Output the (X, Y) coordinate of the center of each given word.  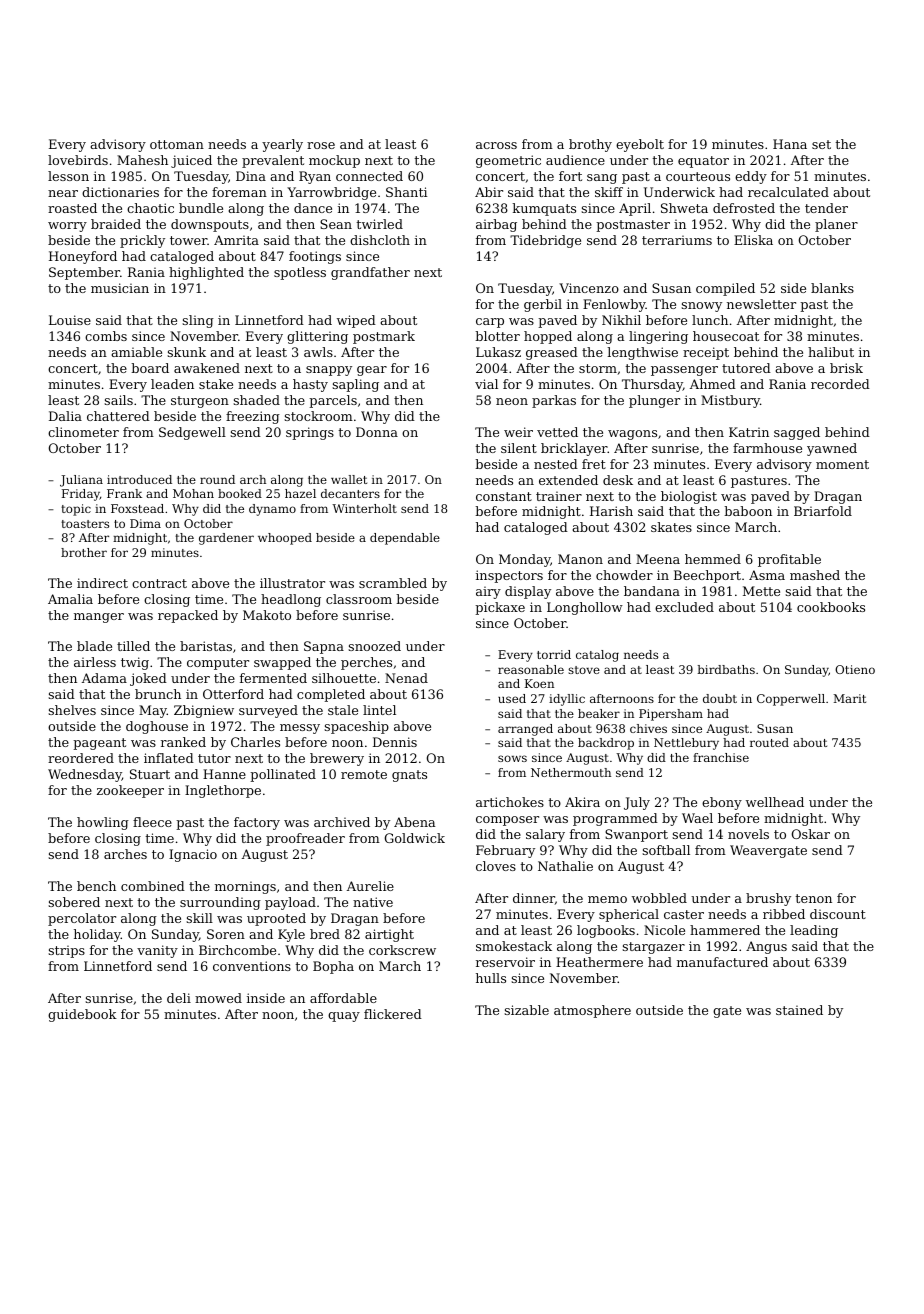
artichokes (510, 802)
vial (486, 384)
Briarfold (823, 511)
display (528, 592)
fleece (152, 822)
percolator (82, 919)
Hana (790, 144)
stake (216, 384)
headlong (291, 600)
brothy (590, 145)
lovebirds (78, 160)
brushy (768, 899)
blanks (832, 288)
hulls (491, 978)
